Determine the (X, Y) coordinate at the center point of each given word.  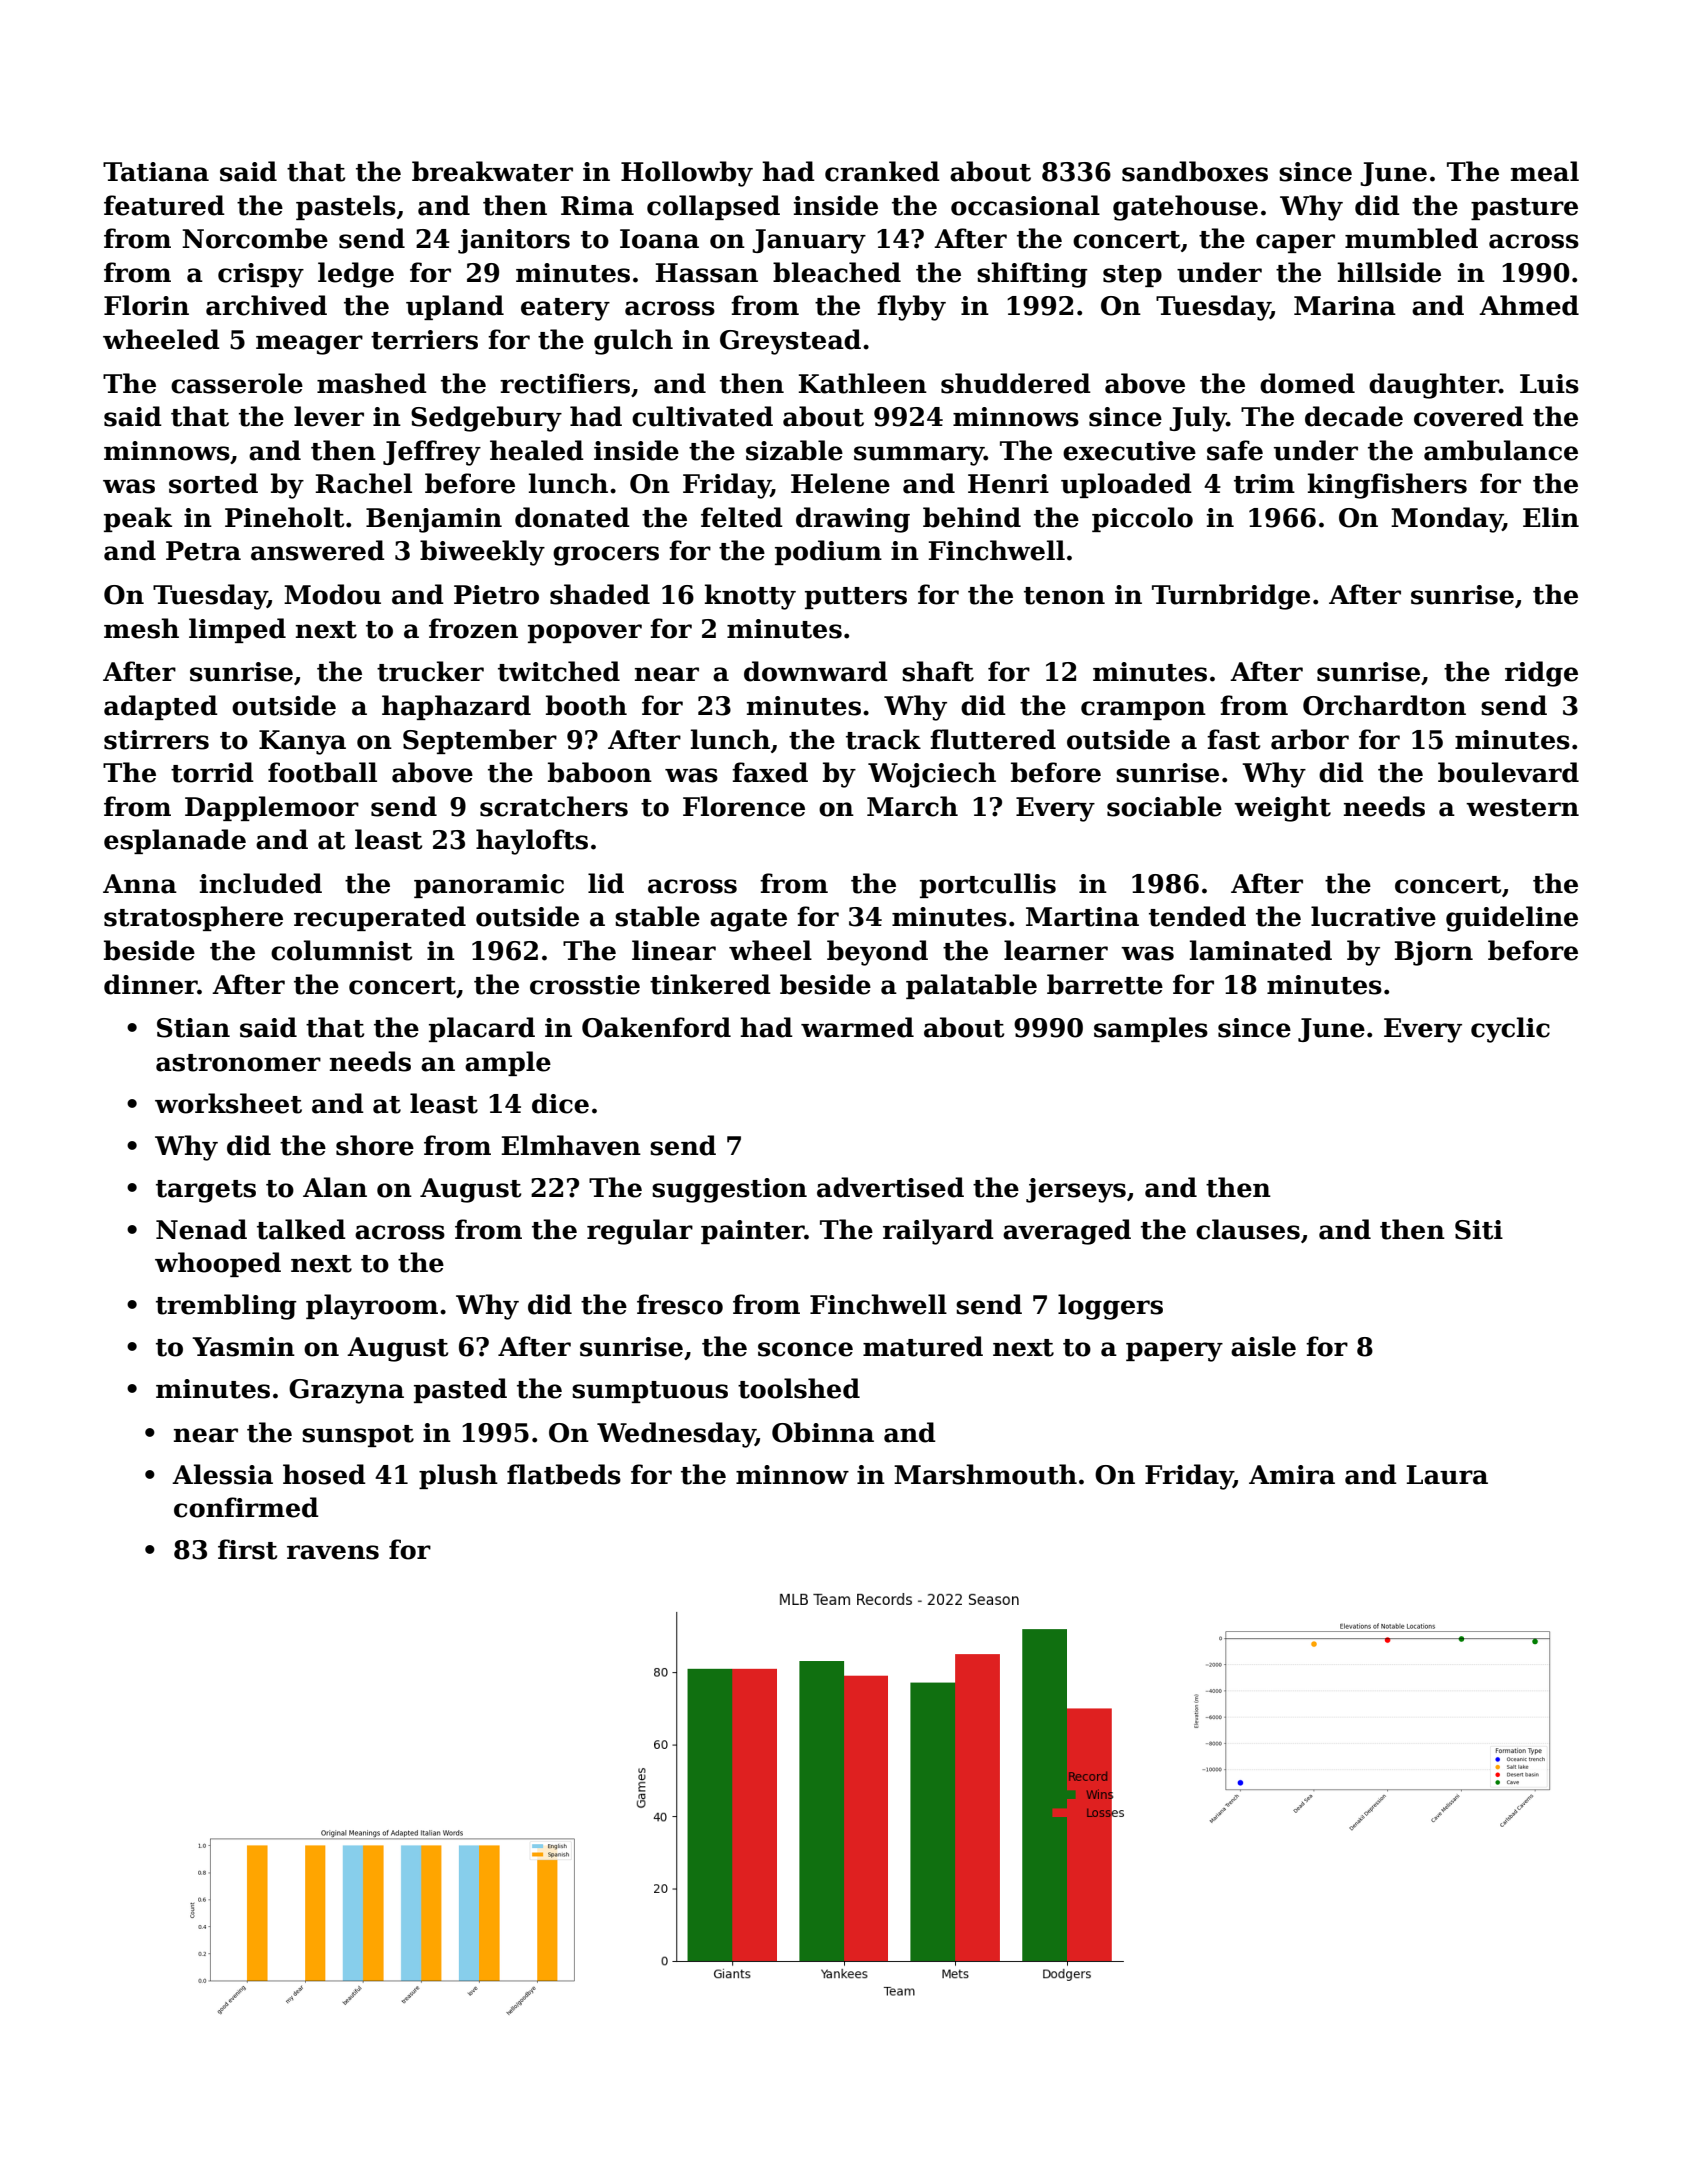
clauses (1248, 1229)
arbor (1310, 739)
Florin (146, 305)
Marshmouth (985, 1474)
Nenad (201, 1229)
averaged (1067, 1232)
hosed (324, 1474)
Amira (1292, 1475)
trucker (430, 671)
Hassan (707, 273)
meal (1545, 171)
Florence (744, 806)
